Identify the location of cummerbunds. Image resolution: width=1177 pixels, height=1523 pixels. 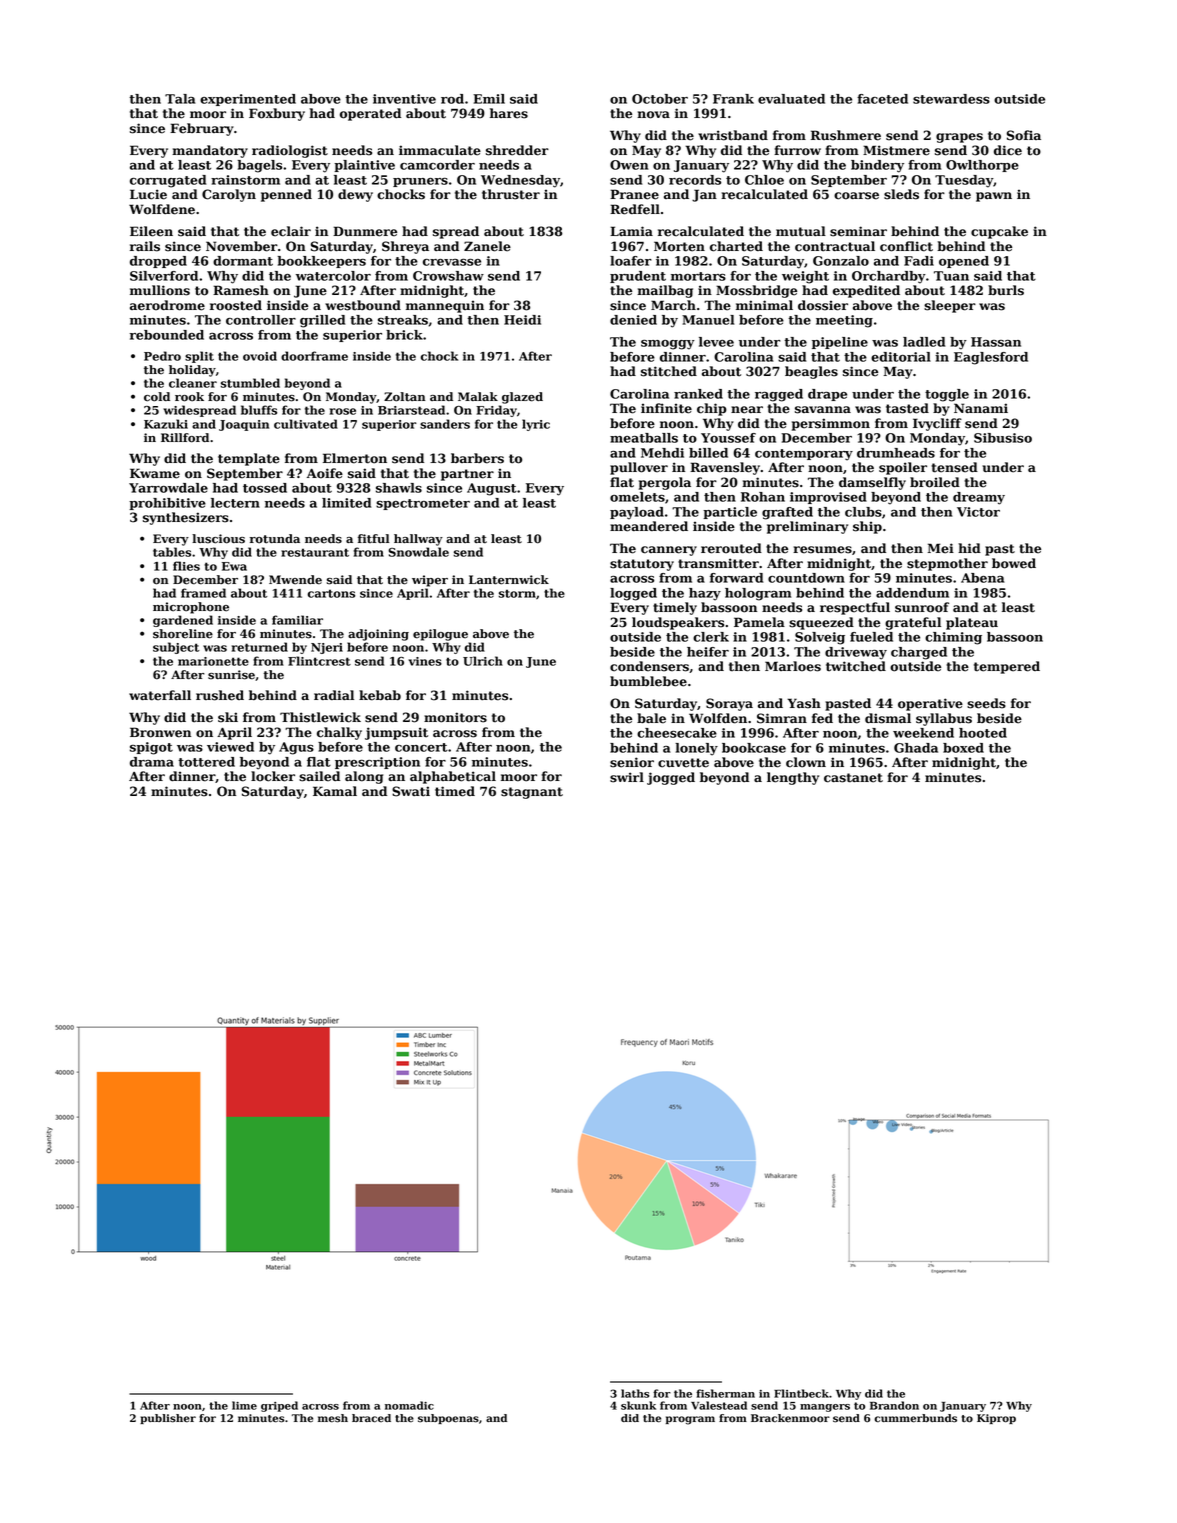
(915, 1418).
